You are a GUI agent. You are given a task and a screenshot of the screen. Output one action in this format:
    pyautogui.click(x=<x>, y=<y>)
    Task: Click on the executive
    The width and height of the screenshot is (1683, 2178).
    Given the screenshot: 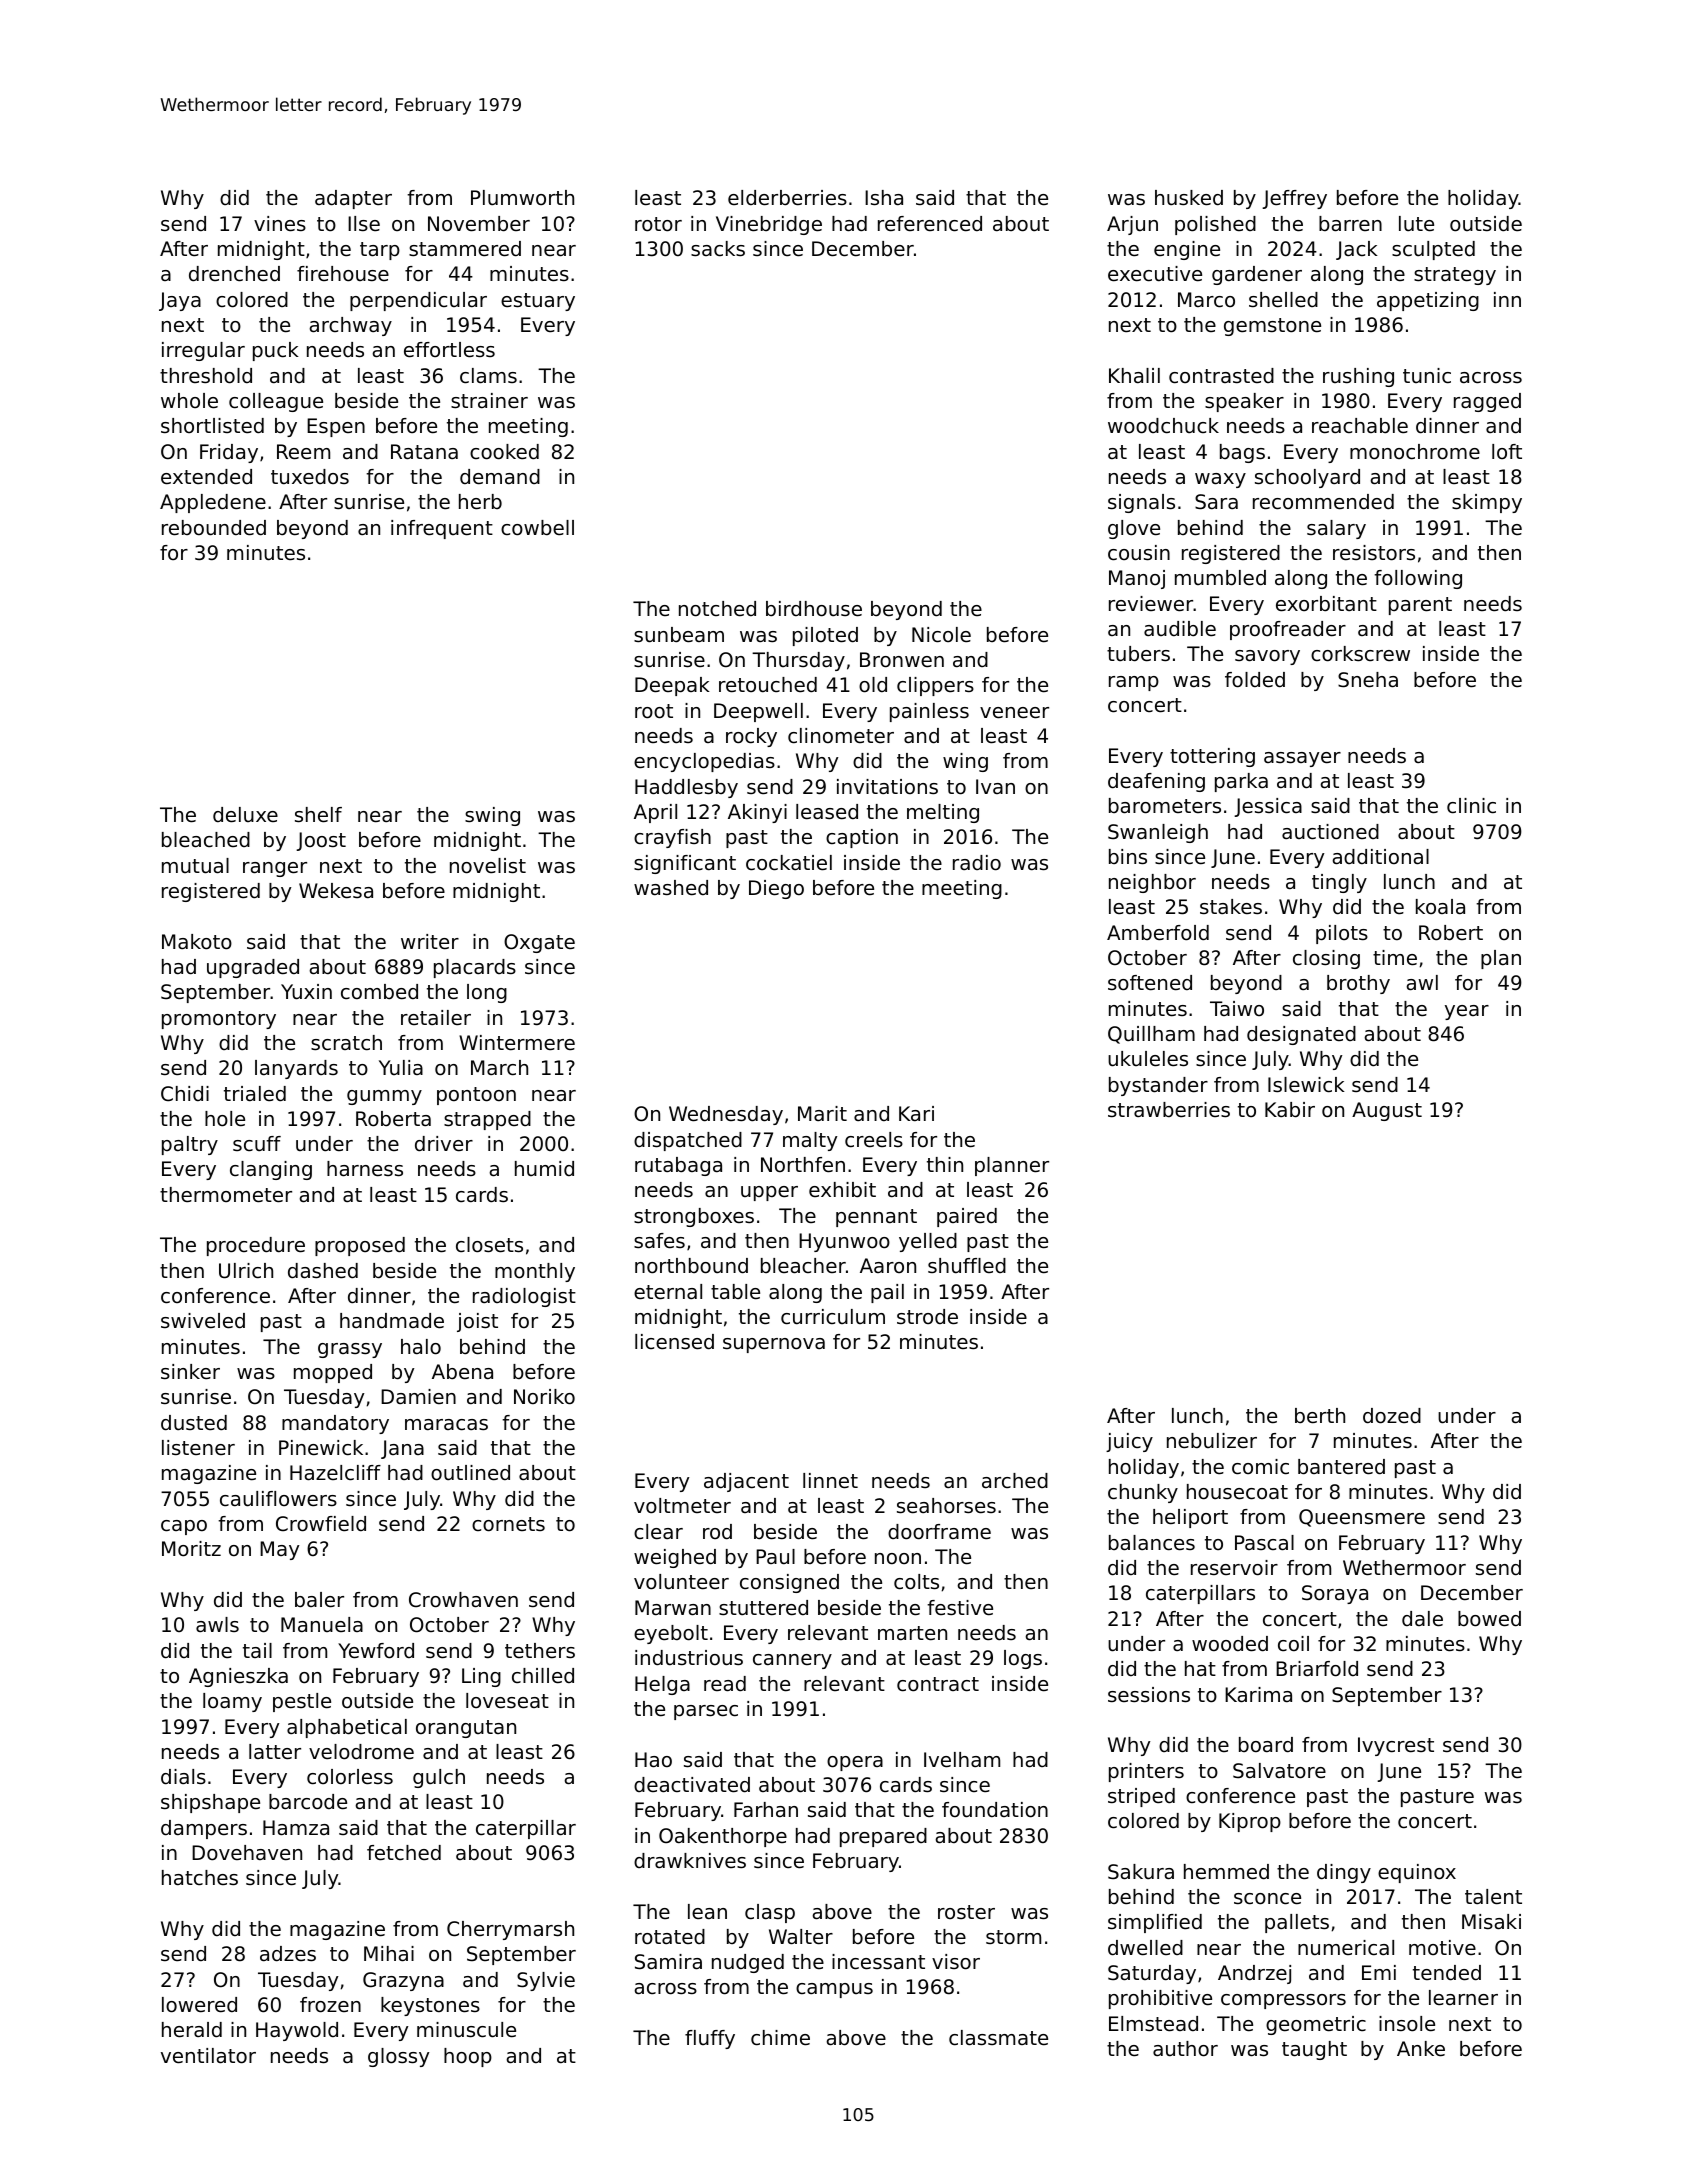 What is the action you would take?
    pyautogui.click(x=1155, y=274)
